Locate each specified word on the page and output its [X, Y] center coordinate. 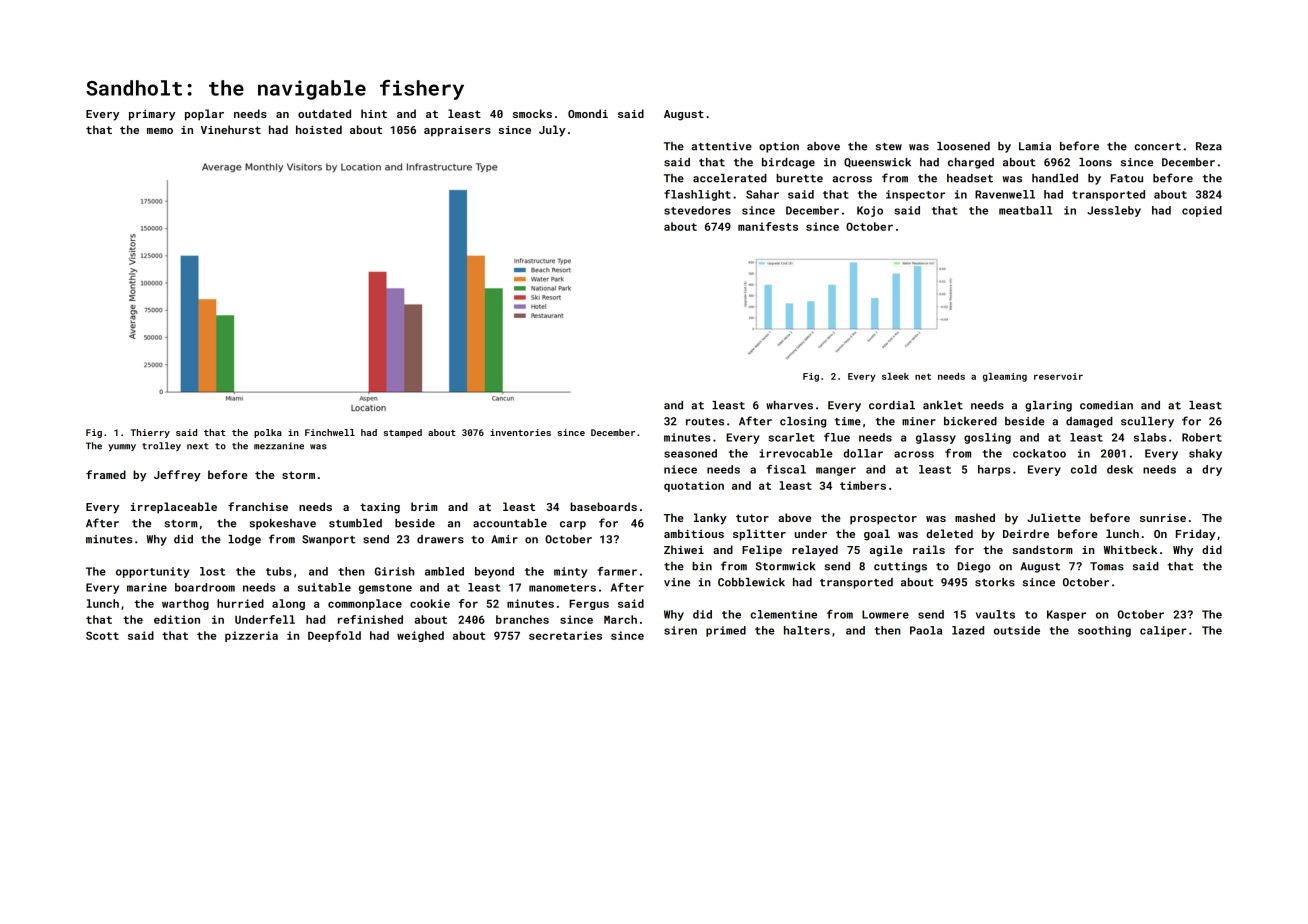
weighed [420, 636]
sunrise [1163, 518]
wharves [789, 405]
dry [1212, 470]
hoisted [319, 129]
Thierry [150, 433]
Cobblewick [751, 582]
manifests [768, 226]
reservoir [1058, 376]
